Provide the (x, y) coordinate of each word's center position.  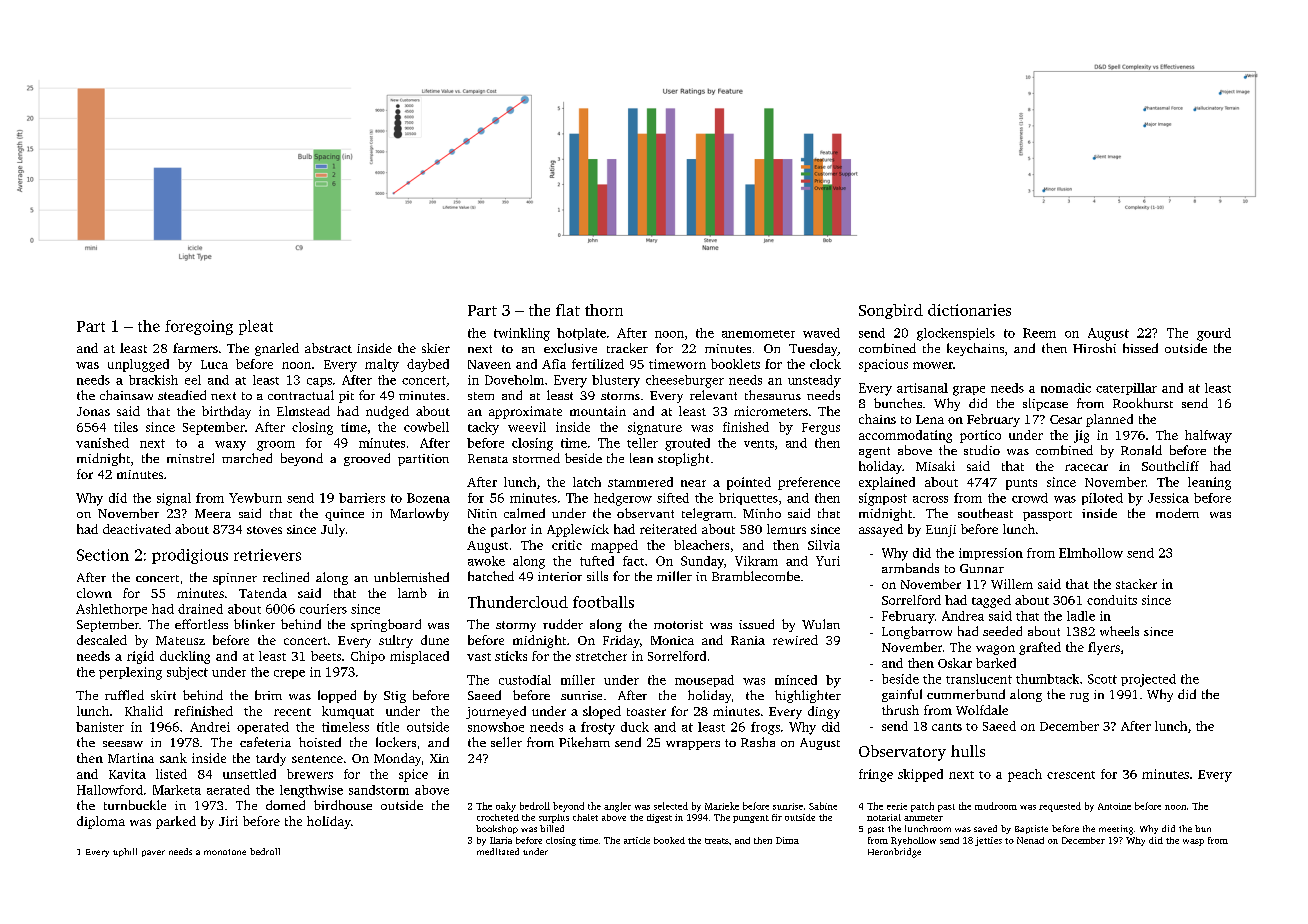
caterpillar (1126, 389)
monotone (225, 852)
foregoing (199, 327)
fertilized (598, 364)
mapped (614, 546)
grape (969, 391)
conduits (1112, 600)
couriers (323, 609)
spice (413, 775)
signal (174, 499)
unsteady (814, 381)
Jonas (93, 411)
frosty (598, 728)
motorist (678, 624)
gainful (902, 695)
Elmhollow (1091, 553)
